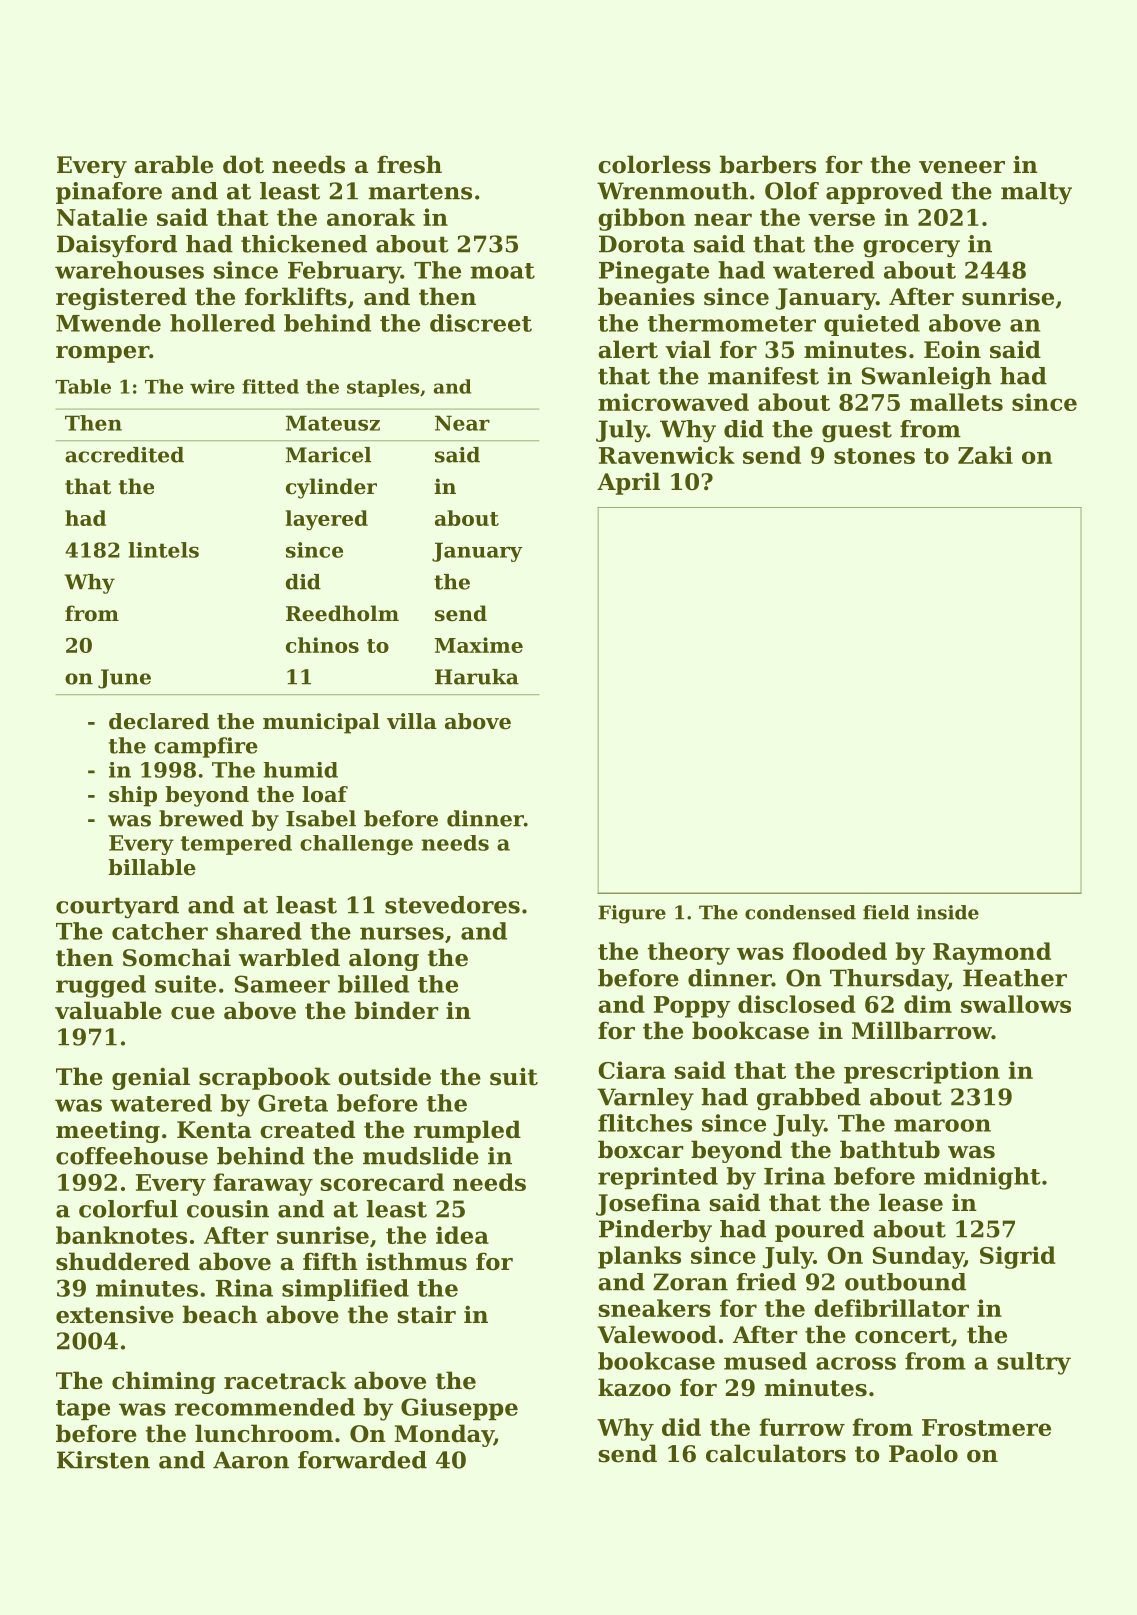 The height and width of the screenshot is (1615, 1137). Describe the element at coordinates (776, 1453) in the screenshot. I see `calculators` at that location.
